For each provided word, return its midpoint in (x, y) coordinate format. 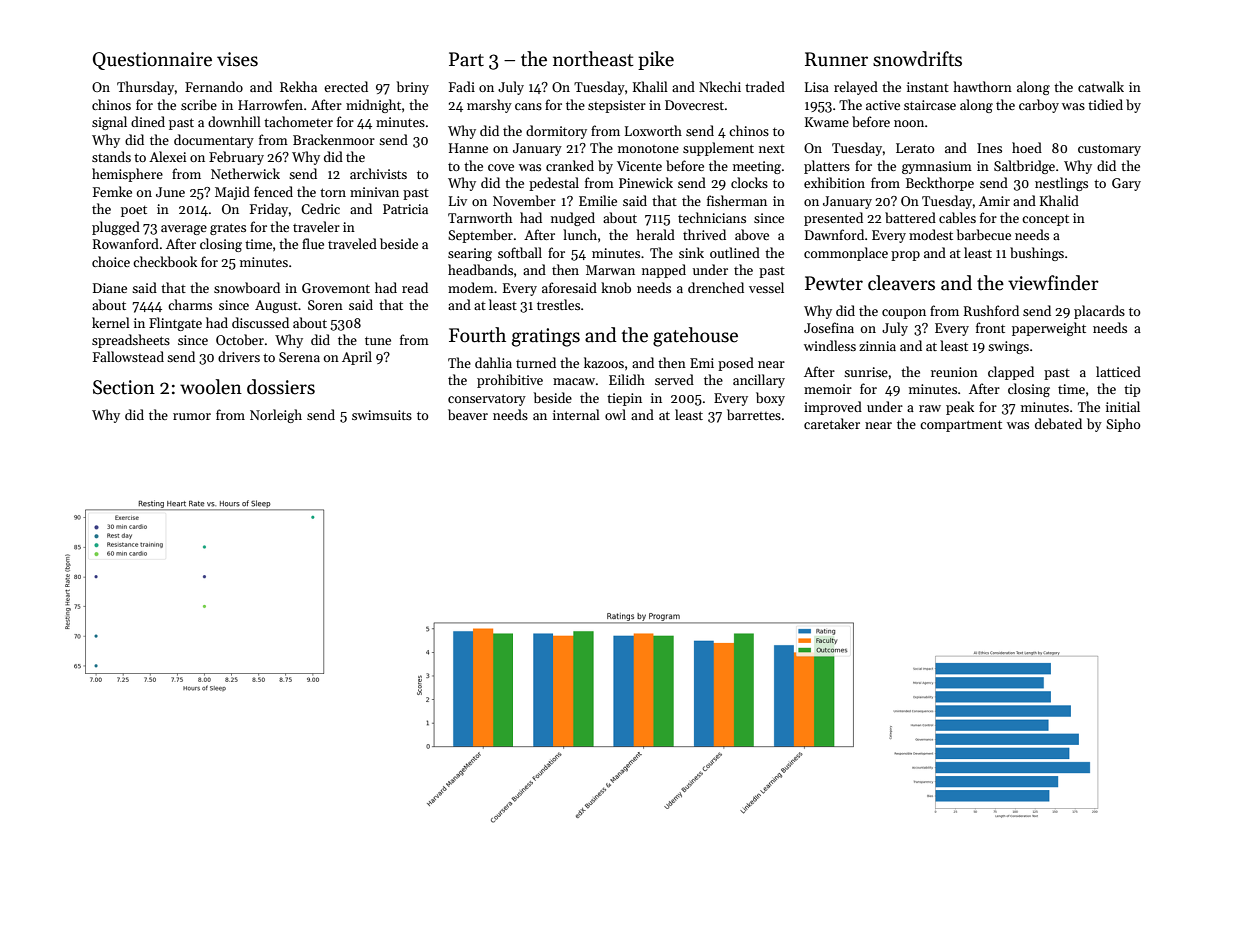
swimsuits (382, 415)
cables (957, 217)
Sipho (1123, 425)
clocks (749, 182)
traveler (316, 226)
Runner (836, 59)
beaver (468, 414)
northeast (593, 59)
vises (237, 59)
